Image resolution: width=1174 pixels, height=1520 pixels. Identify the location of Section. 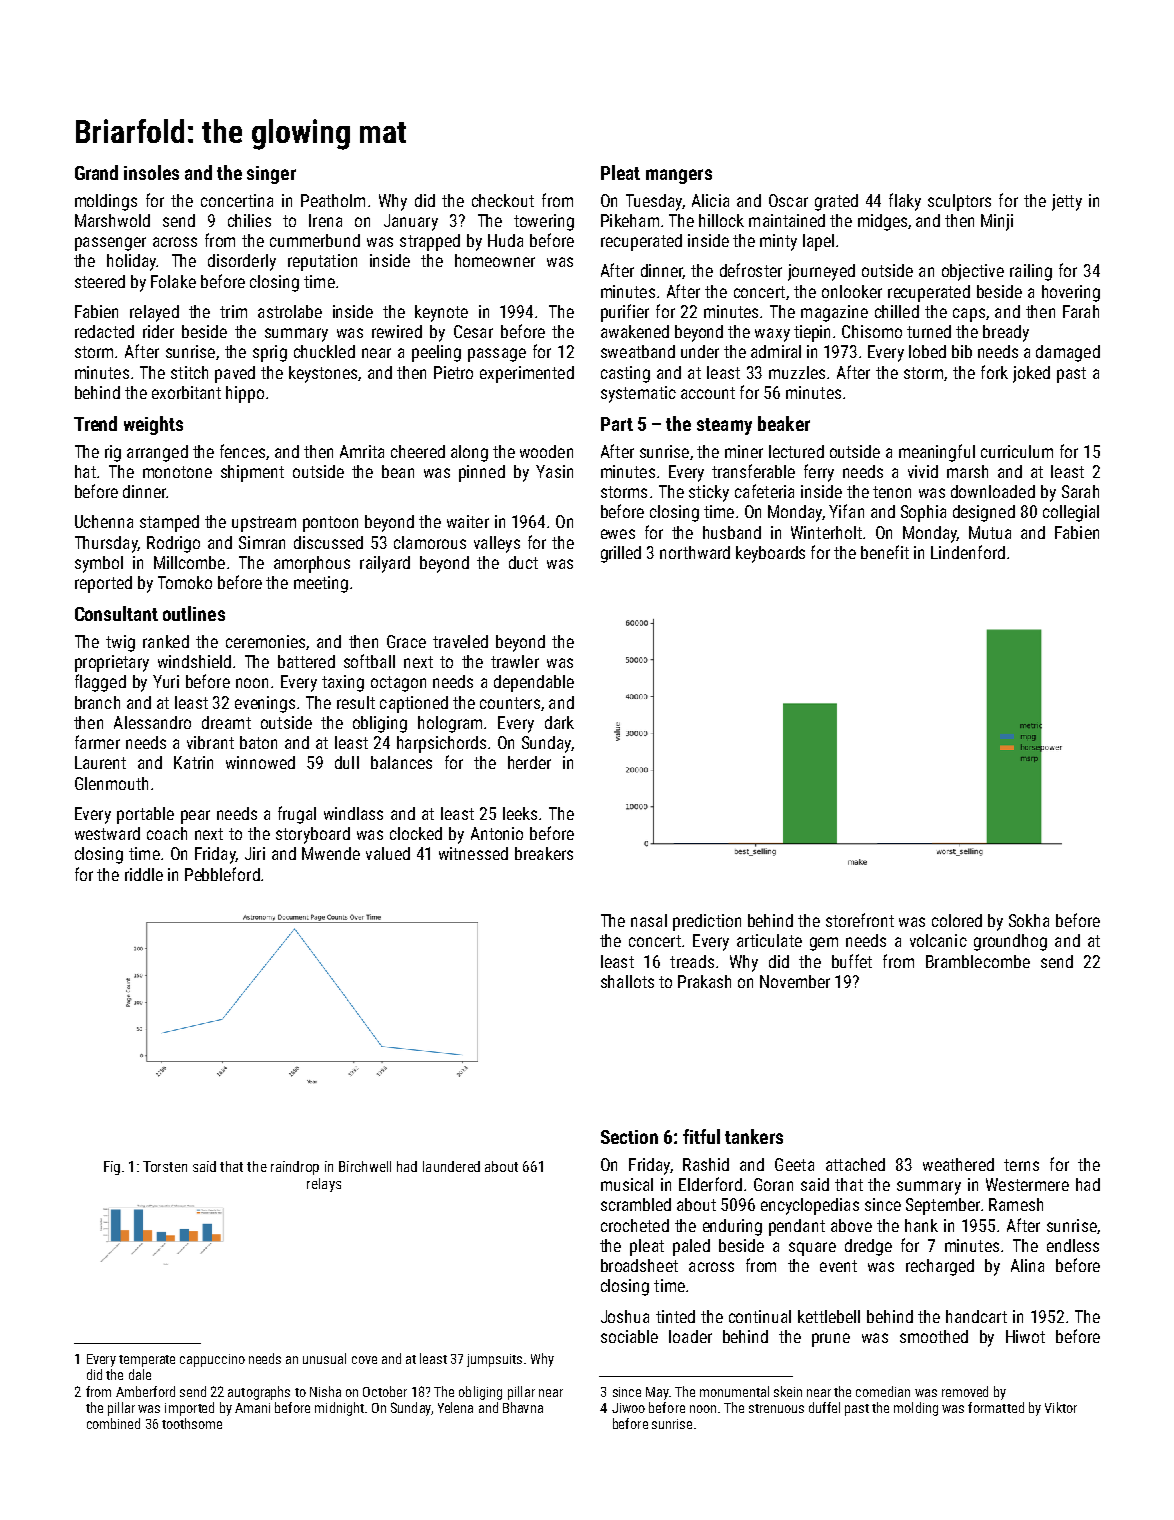
(629, 1137).
